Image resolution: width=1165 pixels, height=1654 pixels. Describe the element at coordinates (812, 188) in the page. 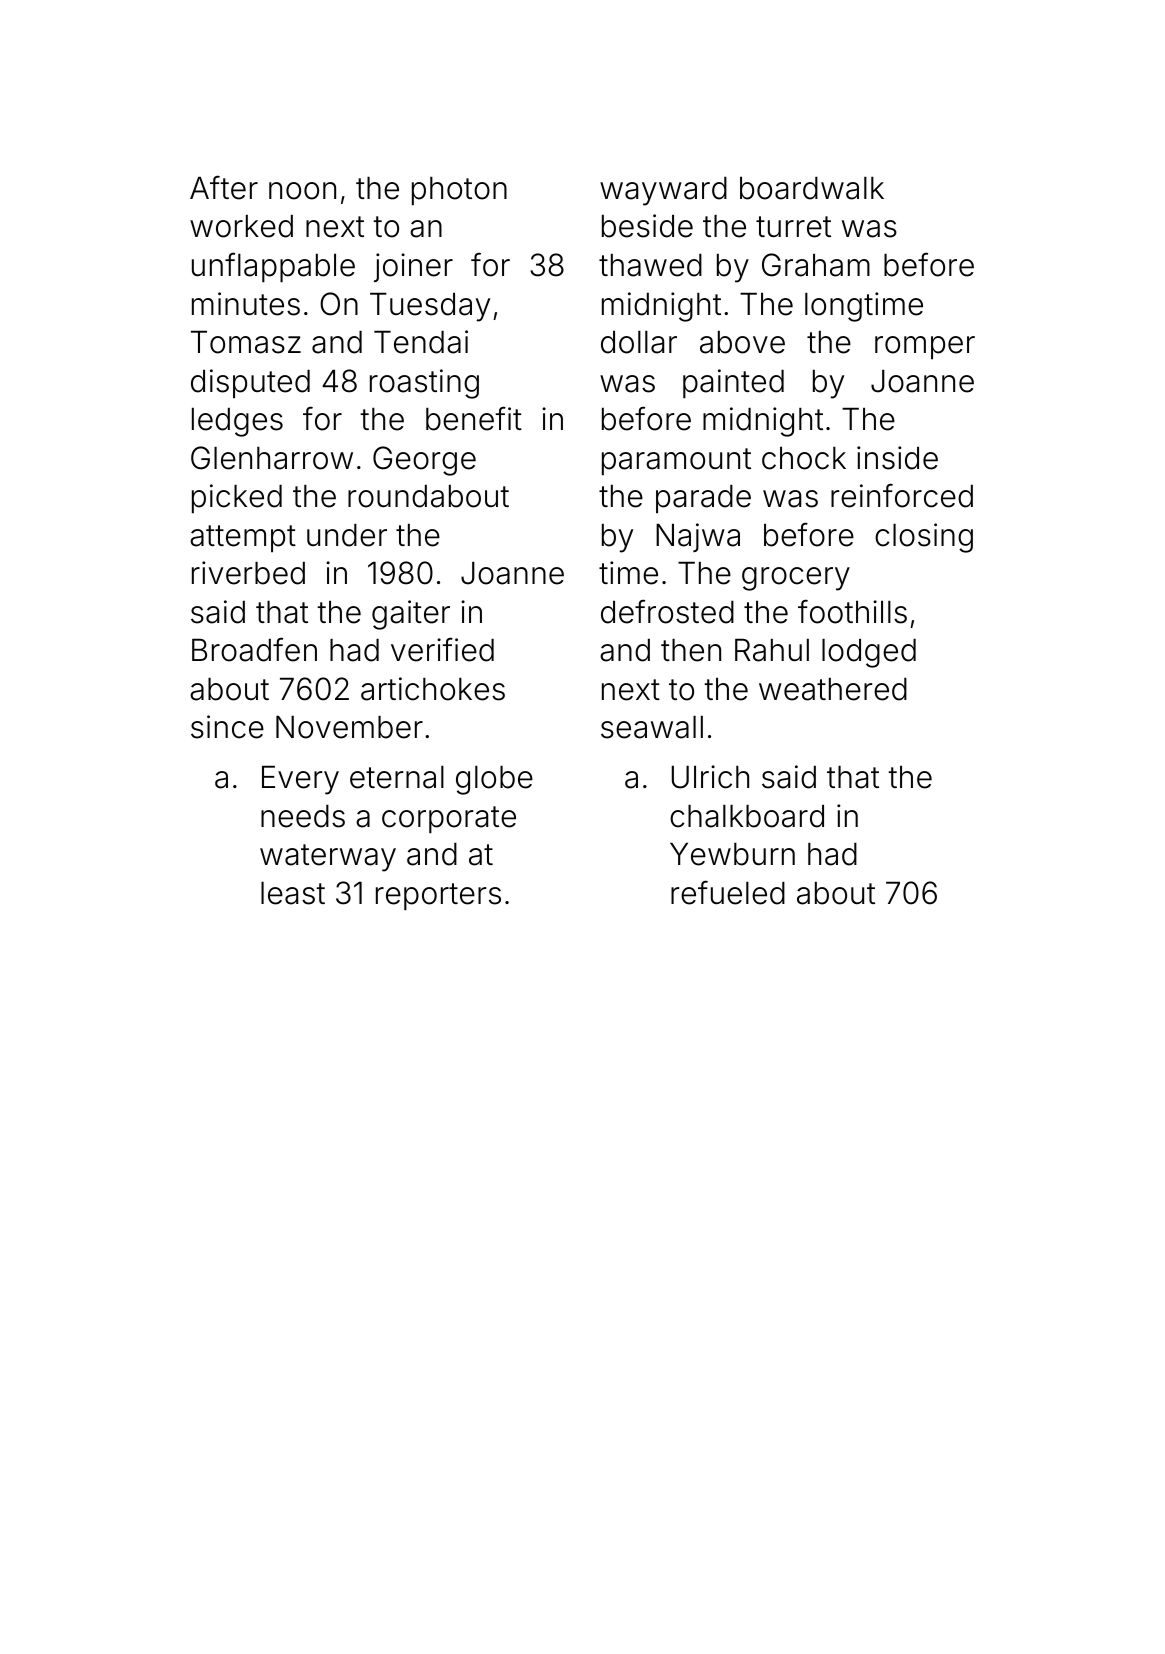

I see `boardwalk` at that location.
